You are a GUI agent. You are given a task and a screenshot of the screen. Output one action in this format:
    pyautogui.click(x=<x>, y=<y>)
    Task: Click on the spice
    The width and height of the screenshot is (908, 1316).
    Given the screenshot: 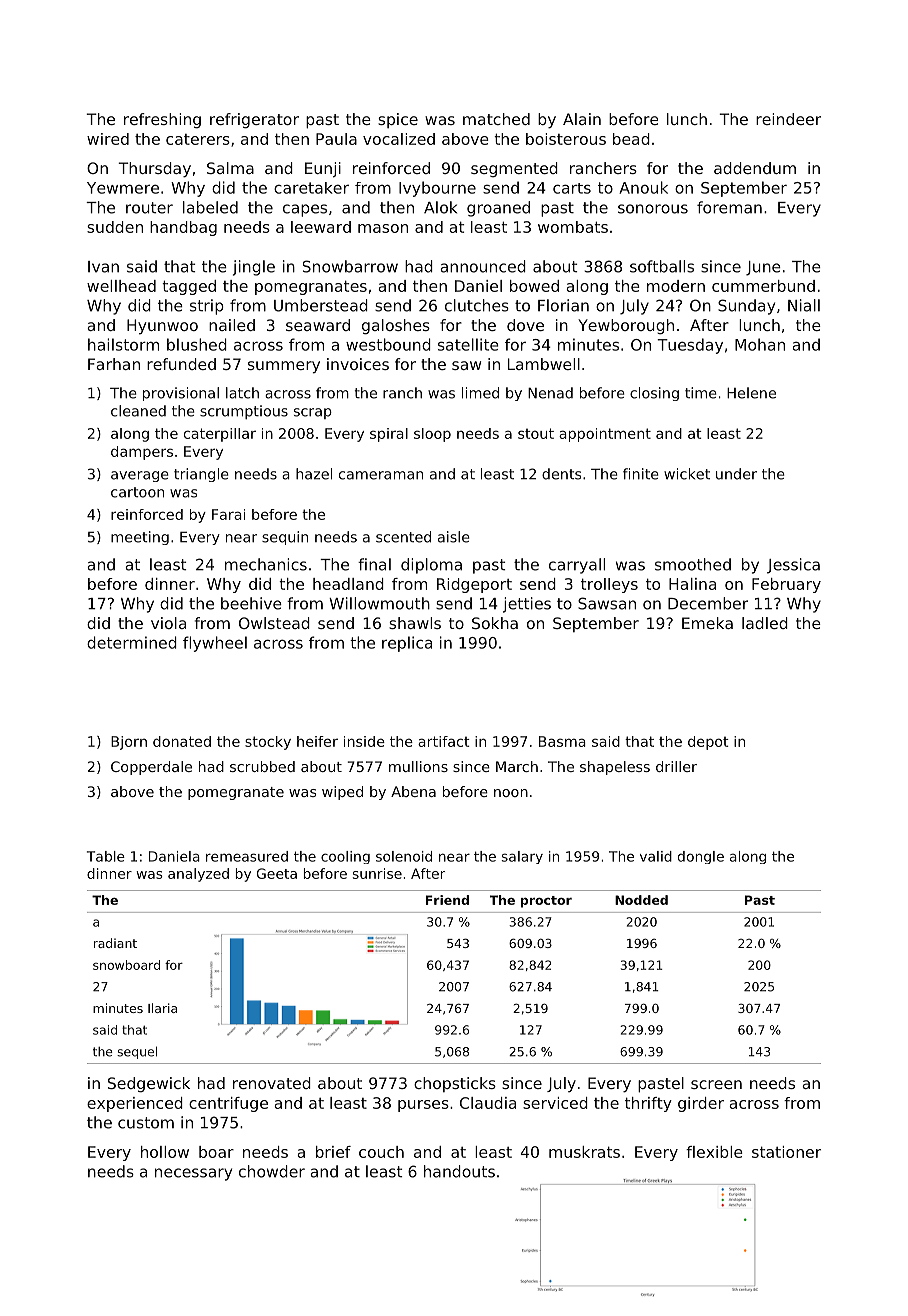 What is the action you would take?
    pyautogui.click(x=398, y=120)
